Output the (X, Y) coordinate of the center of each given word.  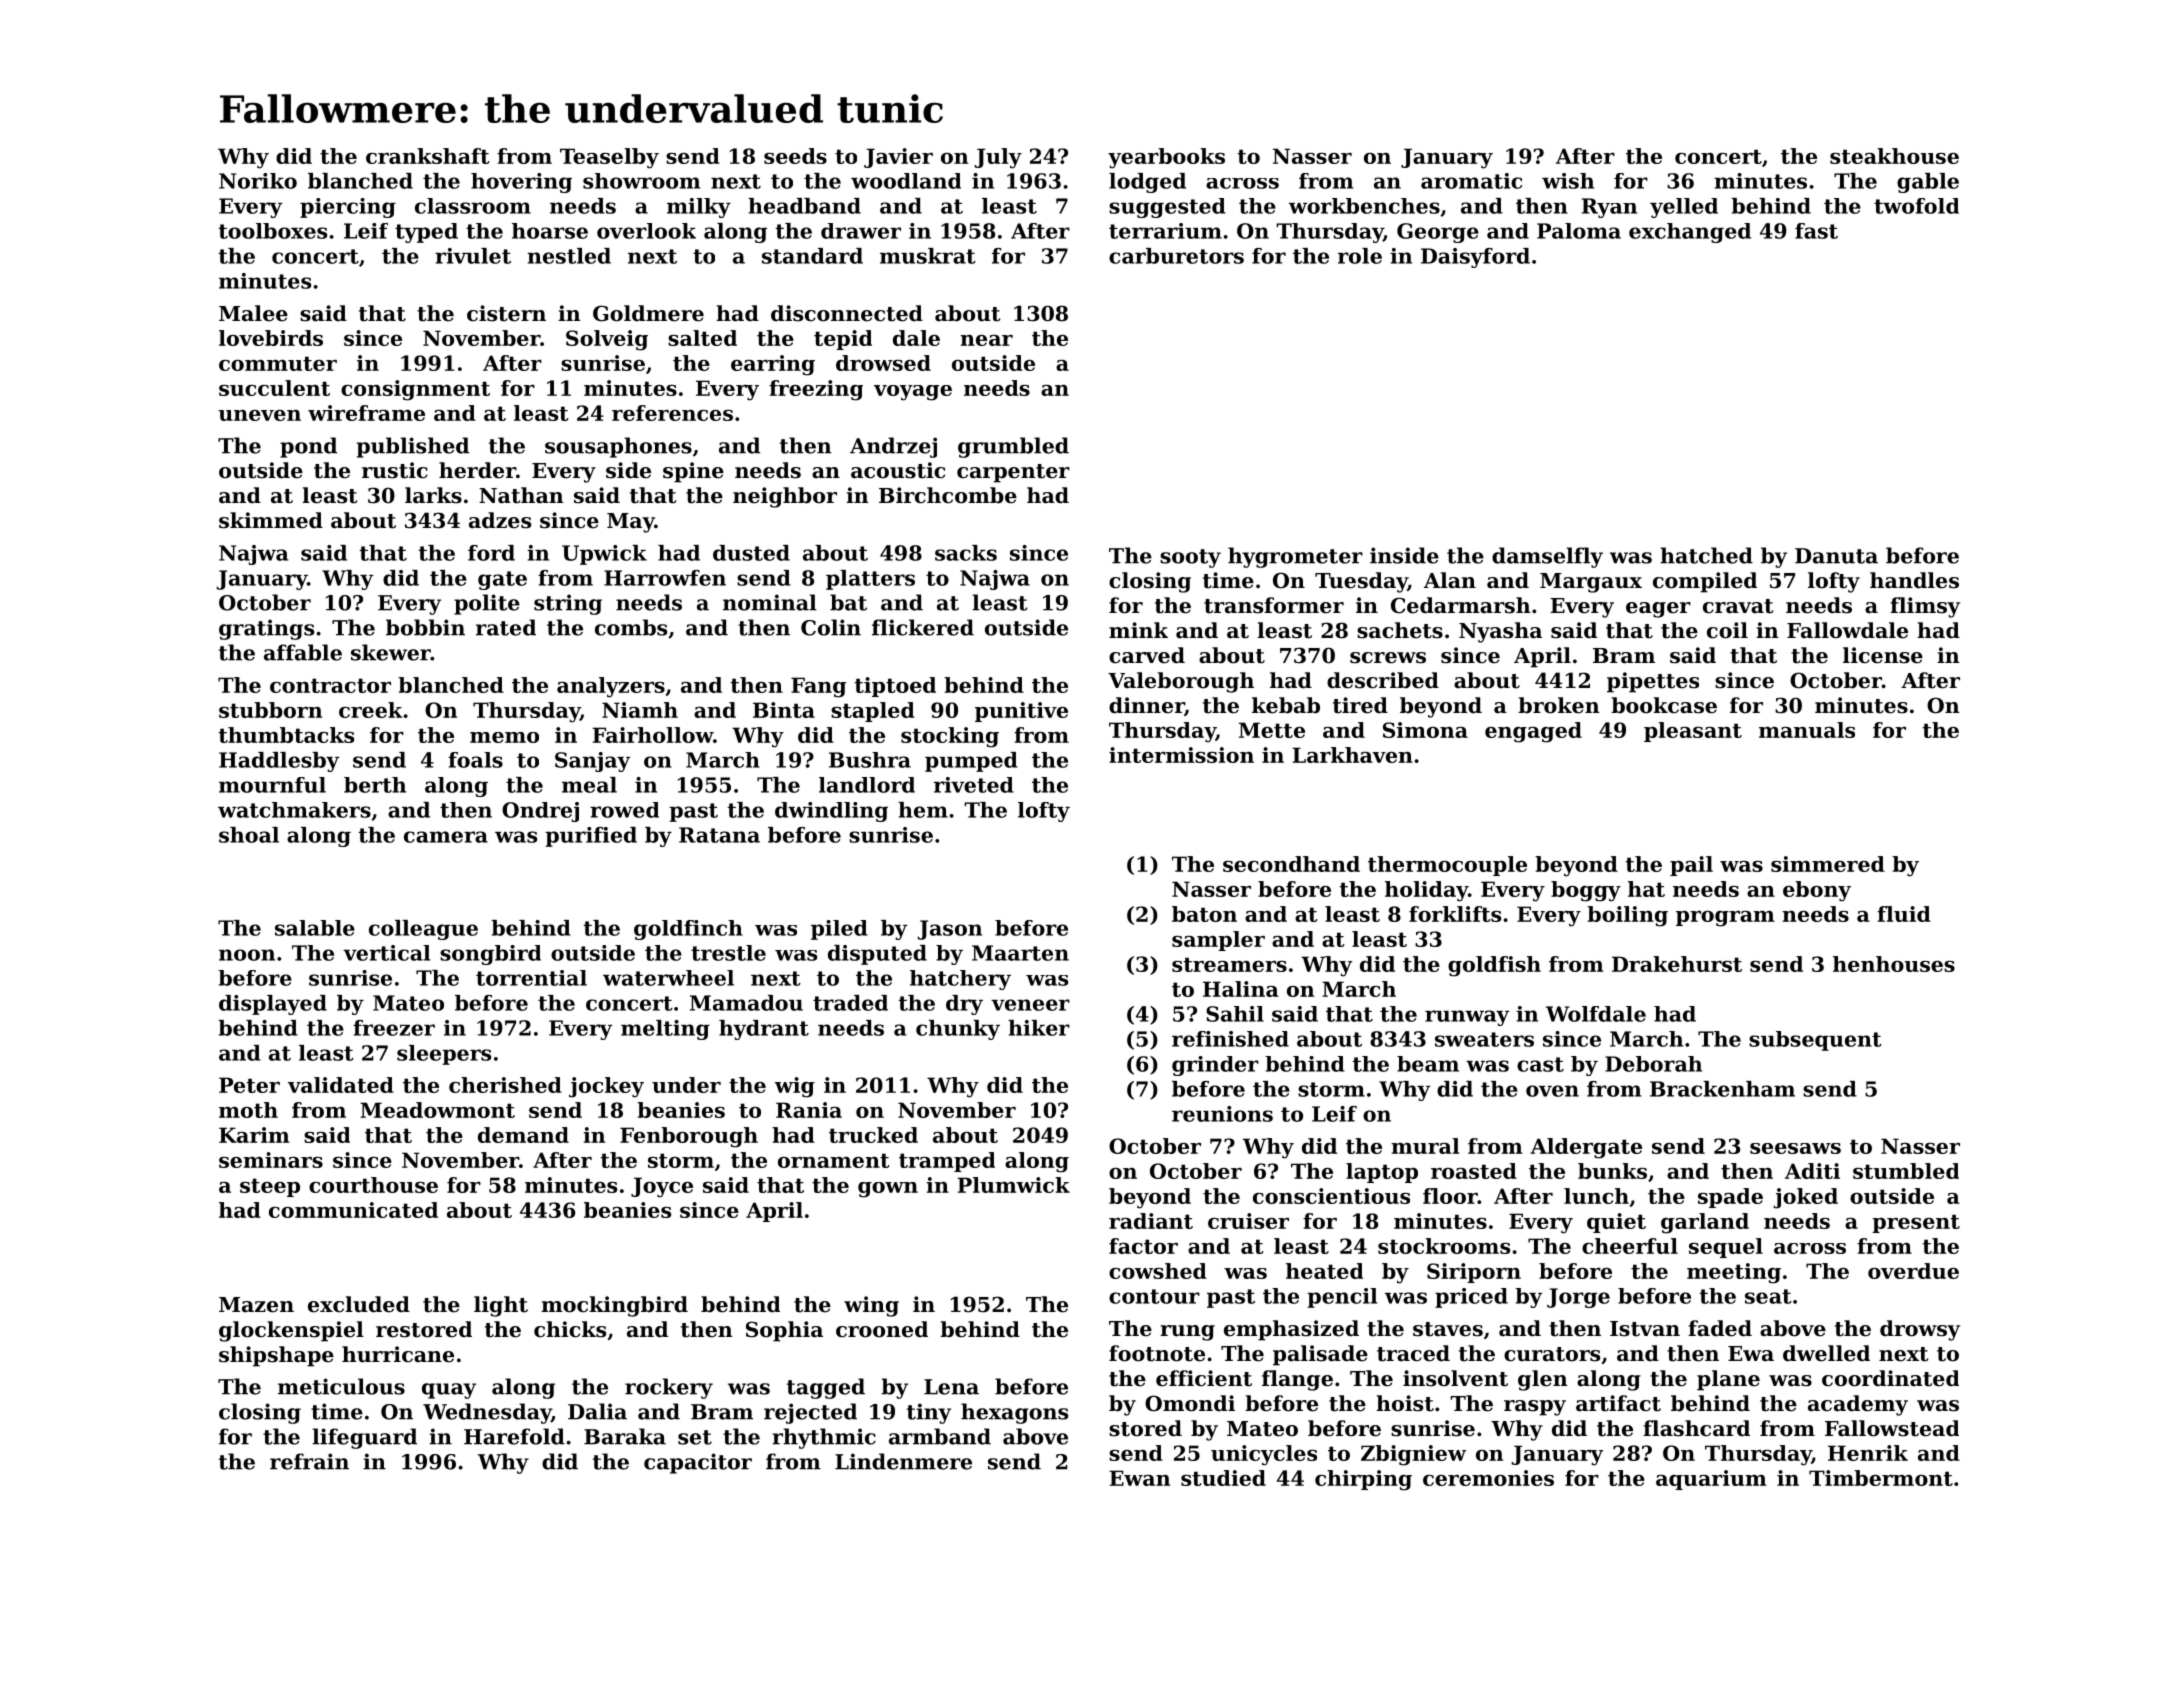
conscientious (1331, 1196)
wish (1568, 181)
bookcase (1664, 705)
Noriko (258, 181)
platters (870, 580)
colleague (423, 930)
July (998, 158)
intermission (1181, 755)
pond (308, 447)
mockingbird (614, 1306)
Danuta (1836, 556)
